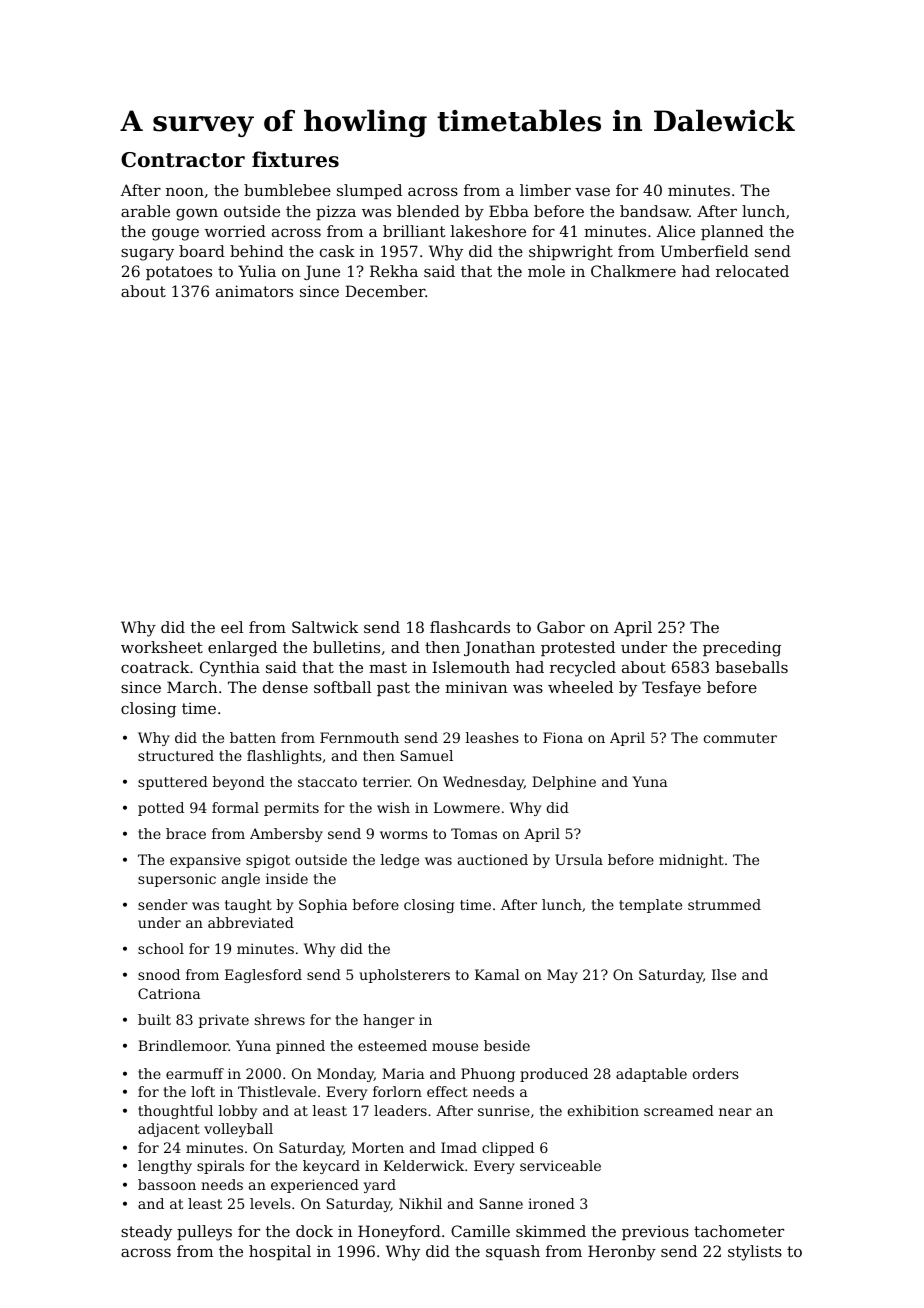 This document has height=1308, width=924. What do you see at coordinates (186, 833) in the document?
I see `brace` at bounding box center [186, 833].
